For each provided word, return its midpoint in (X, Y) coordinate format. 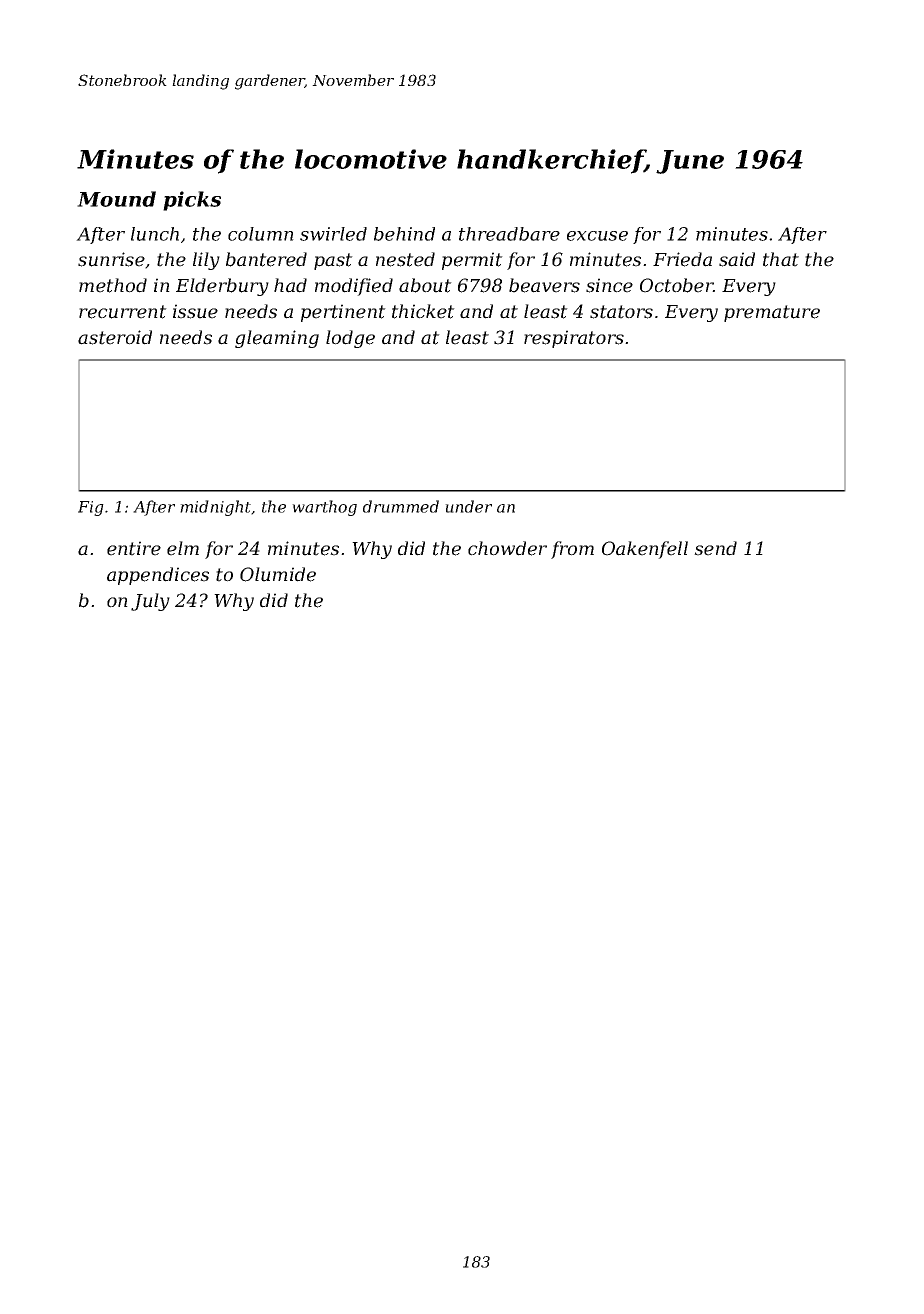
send (715, 548)
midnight (215, 508)
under (468, 506)
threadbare (509, 234)
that (781, 259)
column (261, 234)
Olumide (278, 574)
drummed (401, 506)
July (150, 602)
